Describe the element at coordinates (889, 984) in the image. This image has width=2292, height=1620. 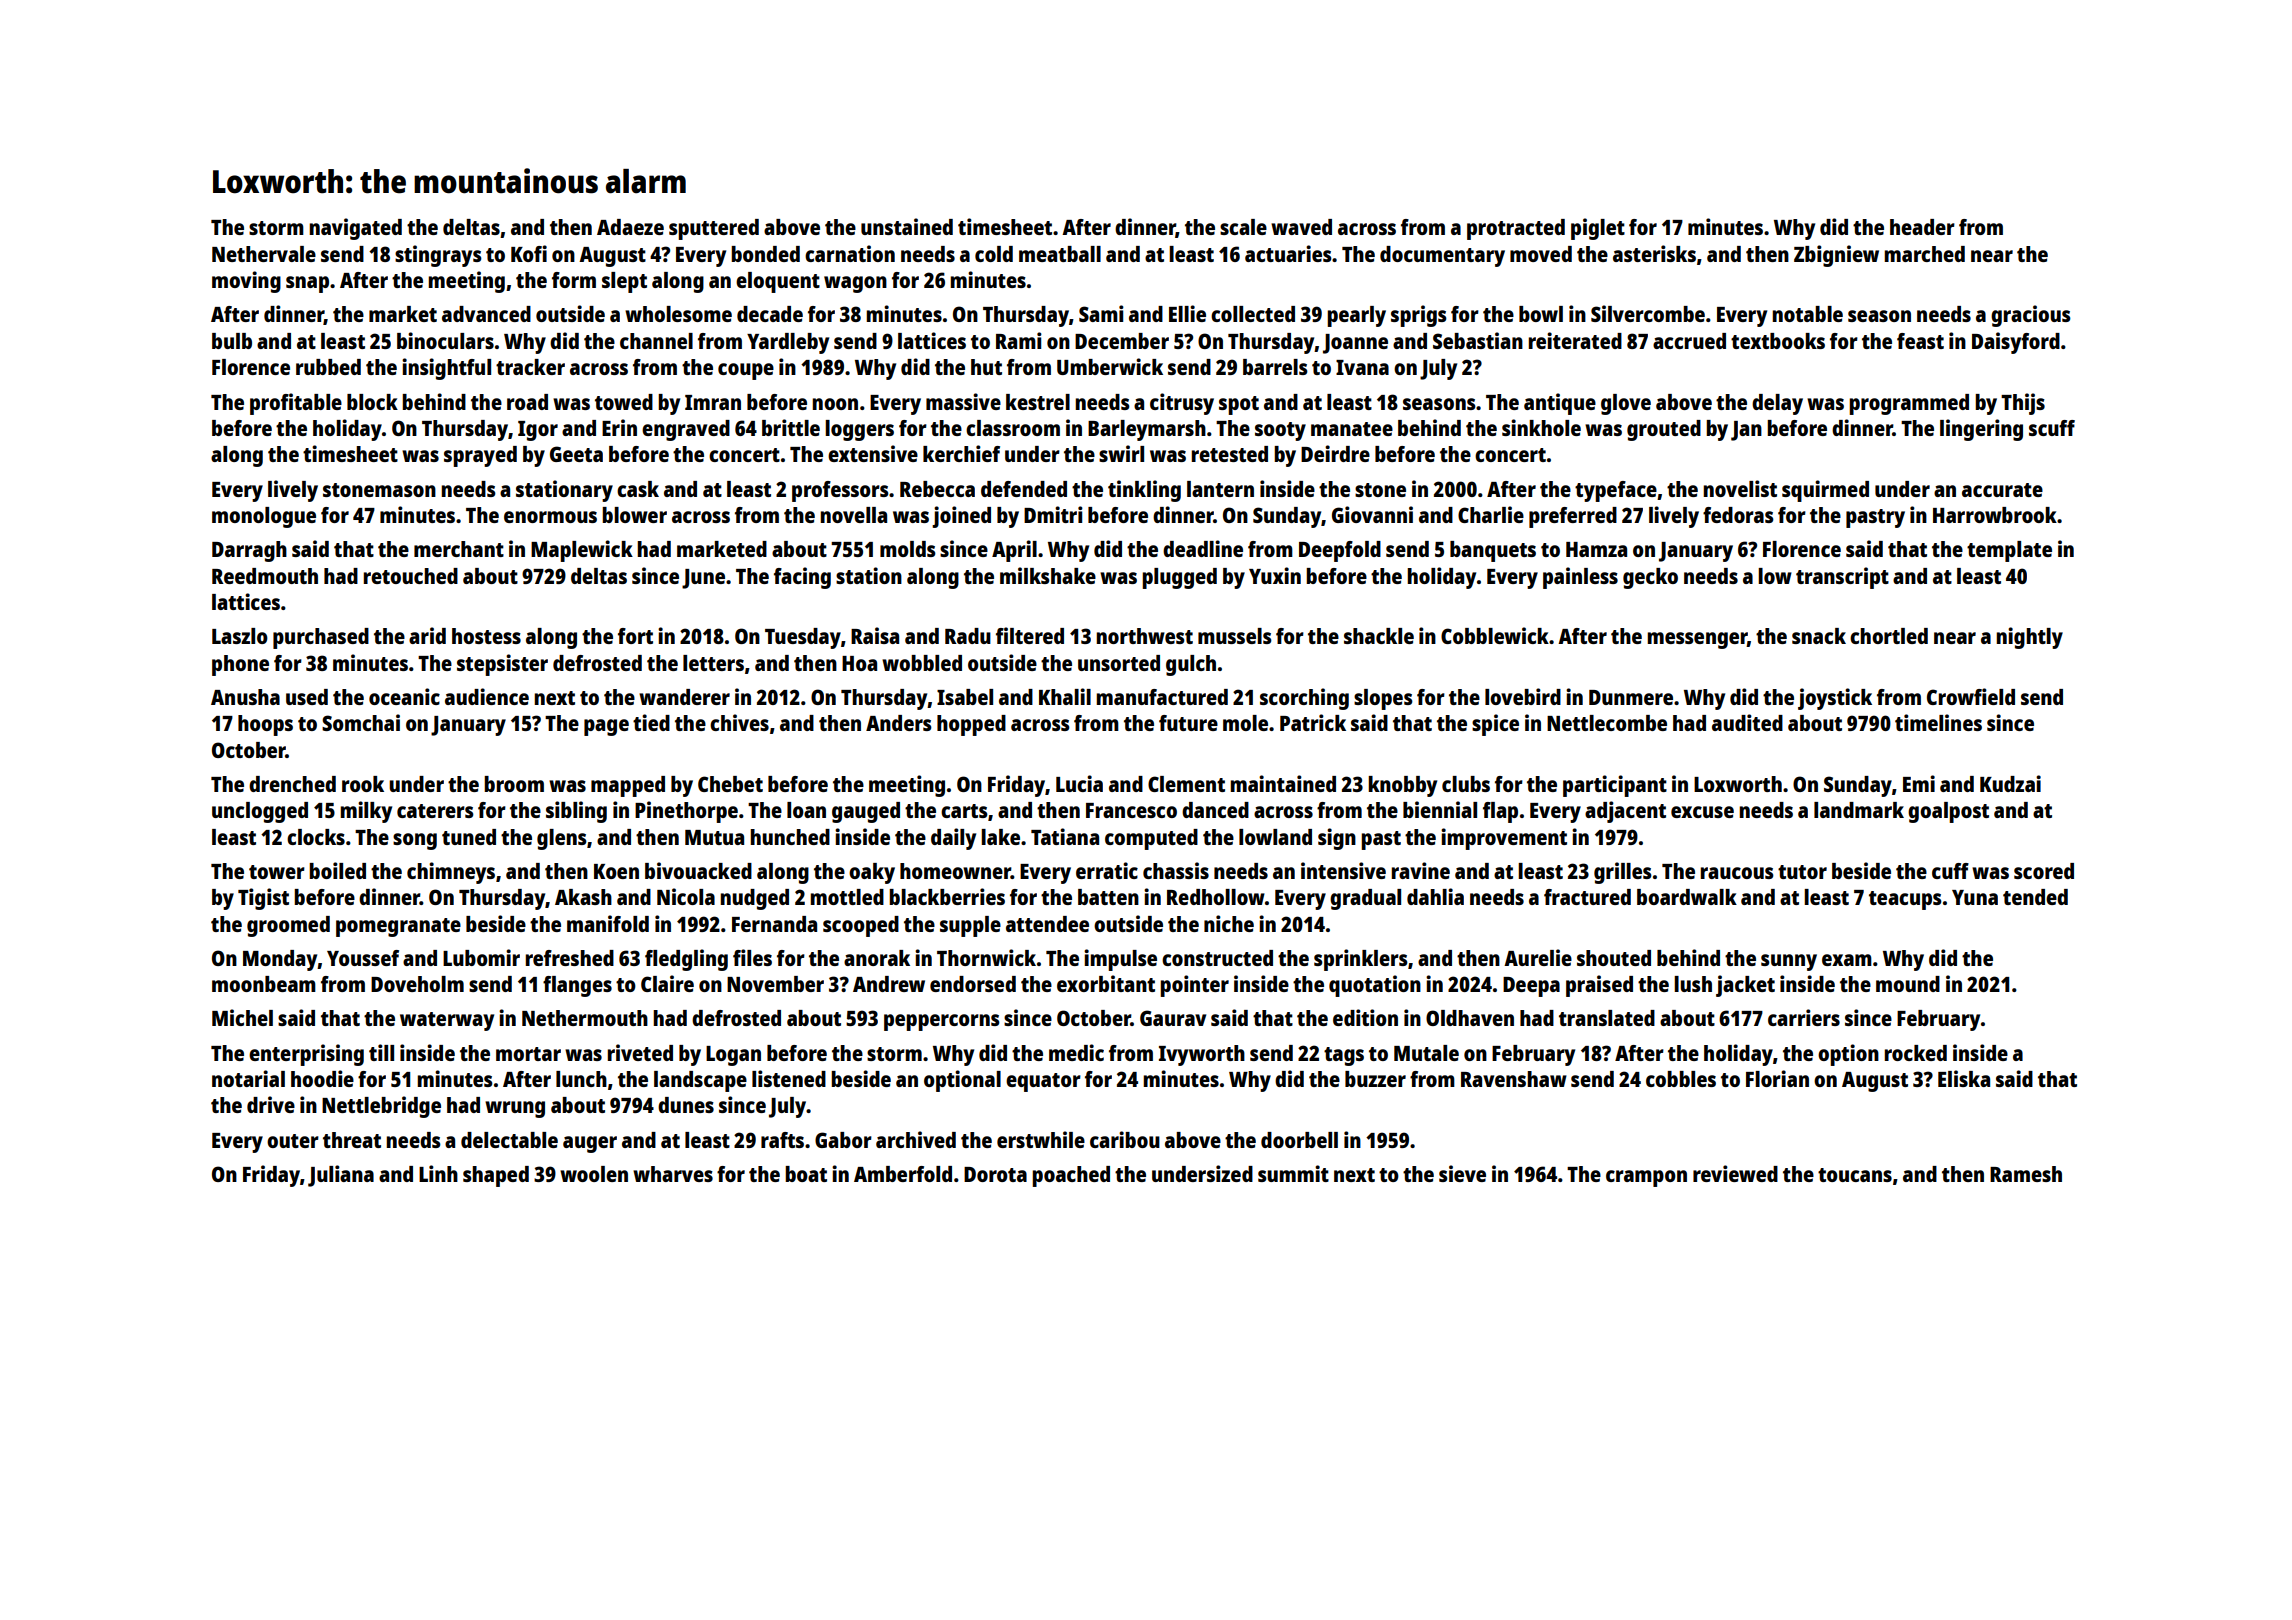
I see `Andrew` at that location.
